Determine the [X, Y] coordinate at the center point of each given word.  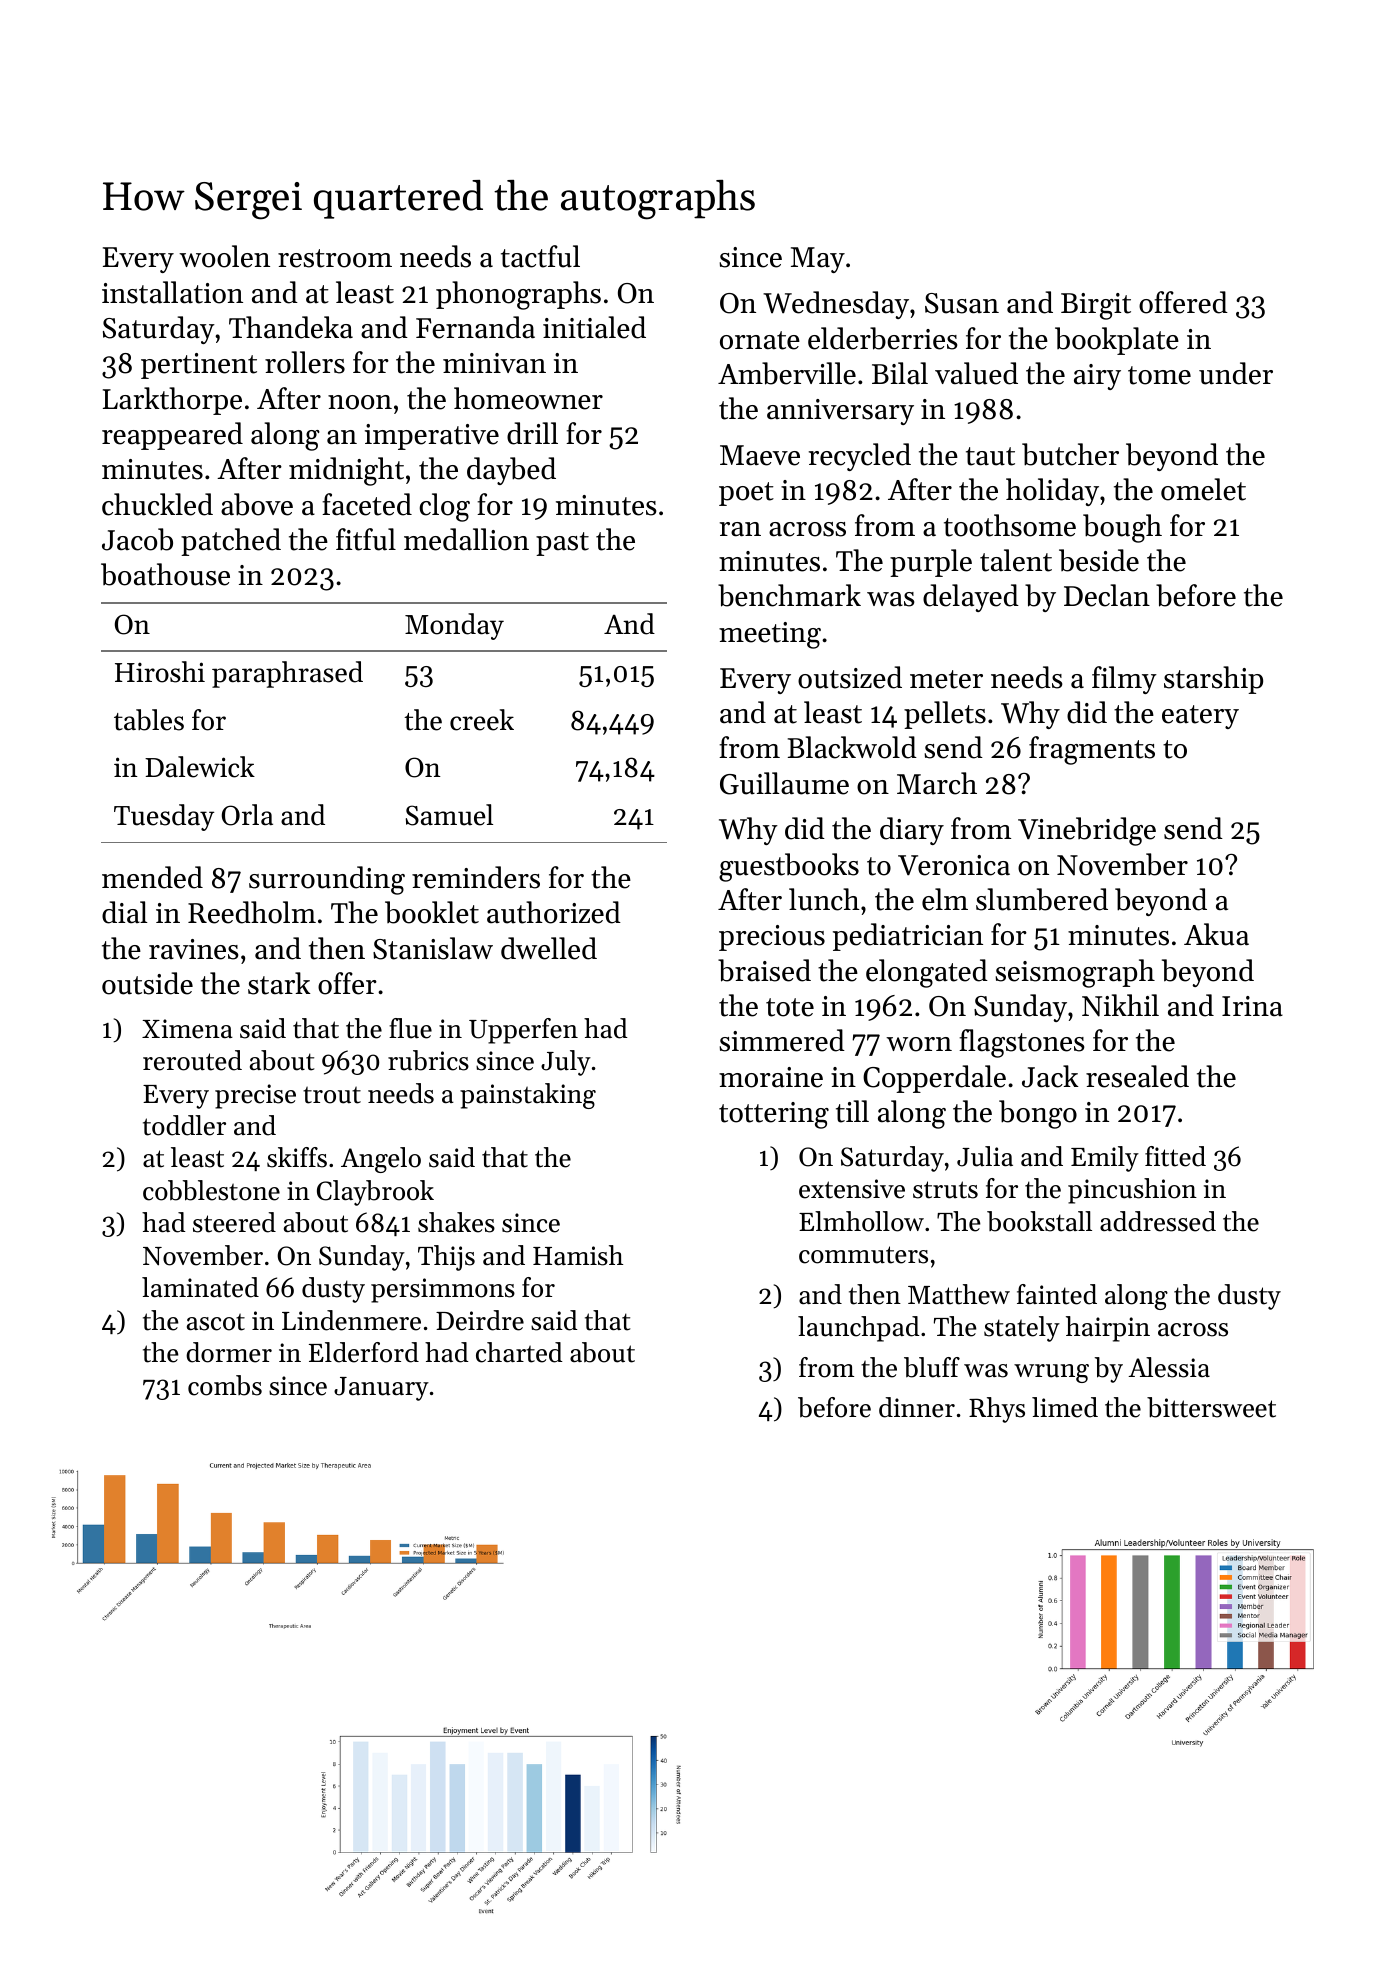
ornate [760, 340]
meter [946, 679]
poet [746, 494]
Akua [1216, 934]
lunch [824, 899]
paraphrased [287, 674]
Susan [962, 303]
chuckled [157, 504]
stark [279, 983]
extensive [852, 1189]
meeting [770, 635]
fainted [1057, 1294]
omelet [1203, 489]
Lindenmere [351, 1320]
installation [172, 292]
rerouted [192, 1060]
